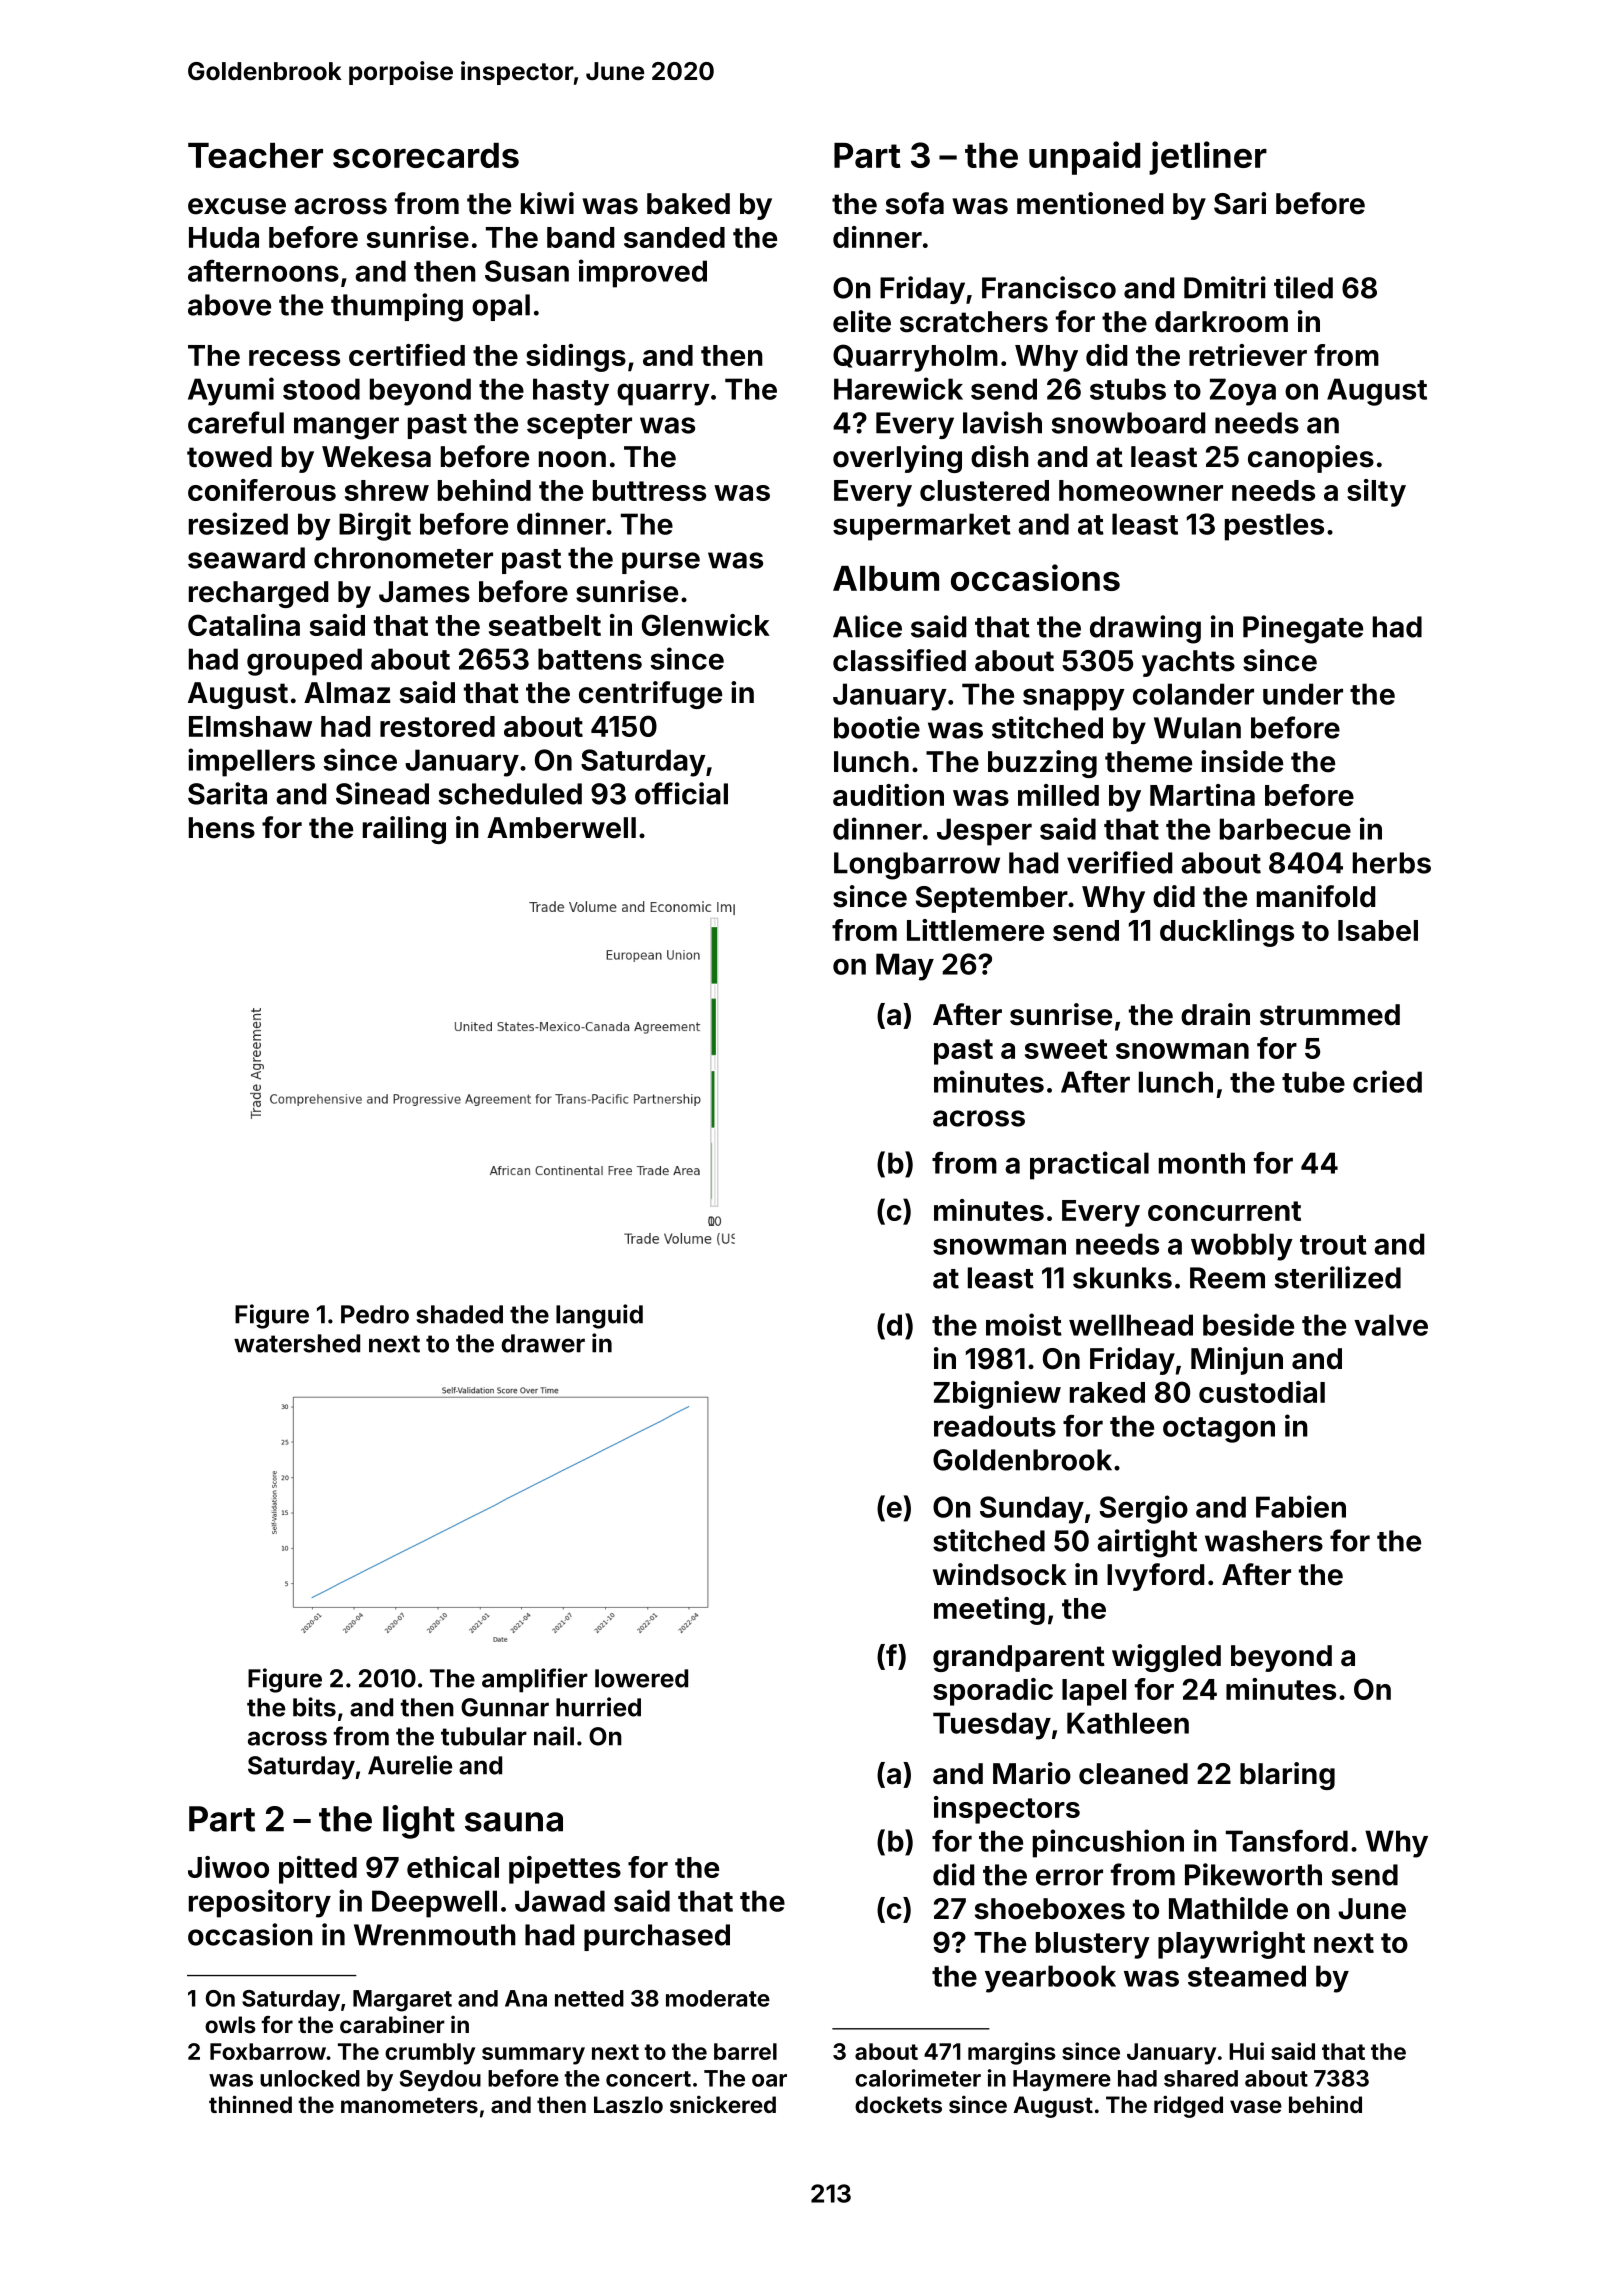 The width and height of the image is (1620, 2292). Describe the element at coordinates (1084, 158) in the image. I see `unpaid` at that location.
